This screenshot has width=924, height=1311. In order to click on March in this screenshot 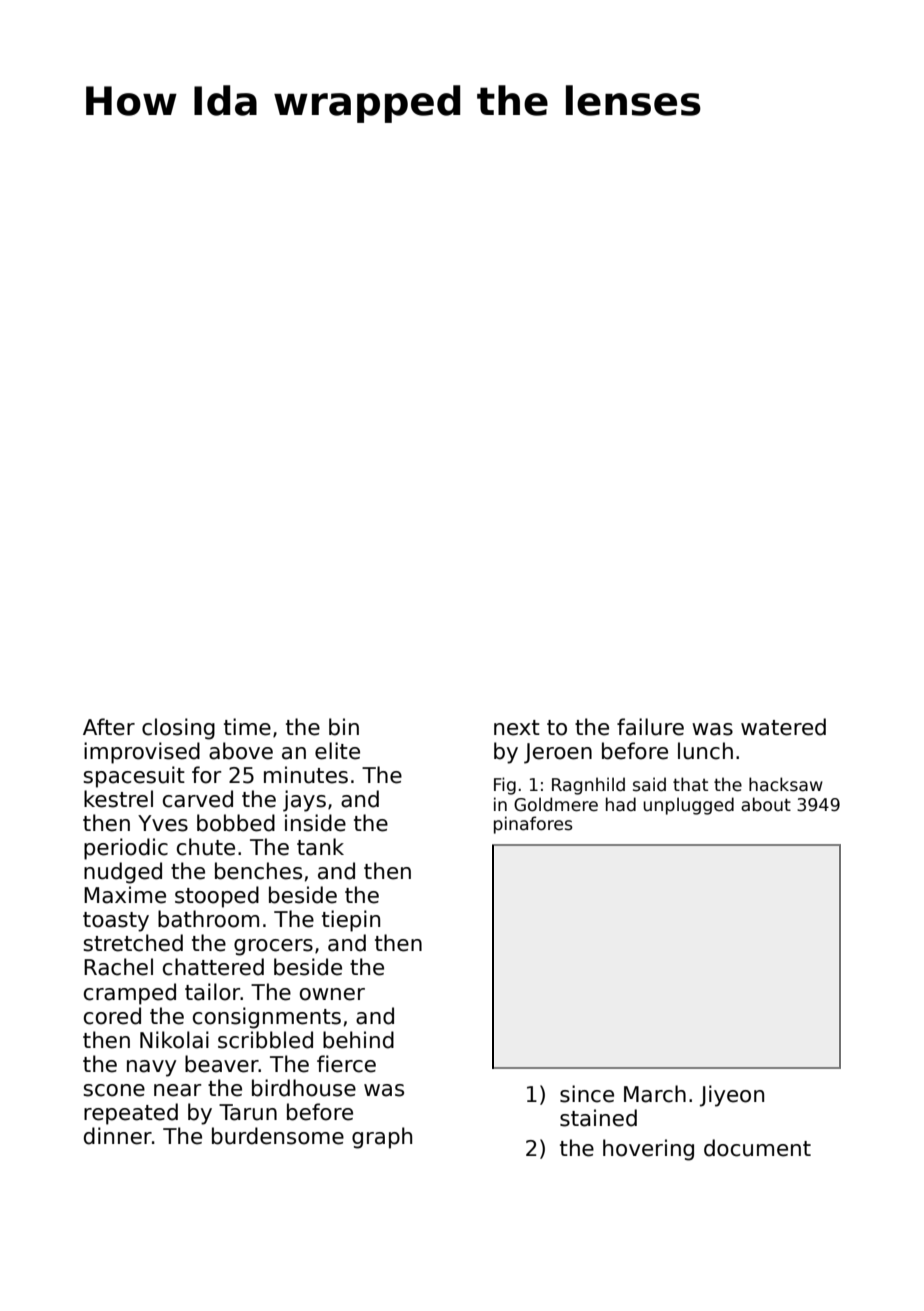, I will do `click(655, 1094)`.
